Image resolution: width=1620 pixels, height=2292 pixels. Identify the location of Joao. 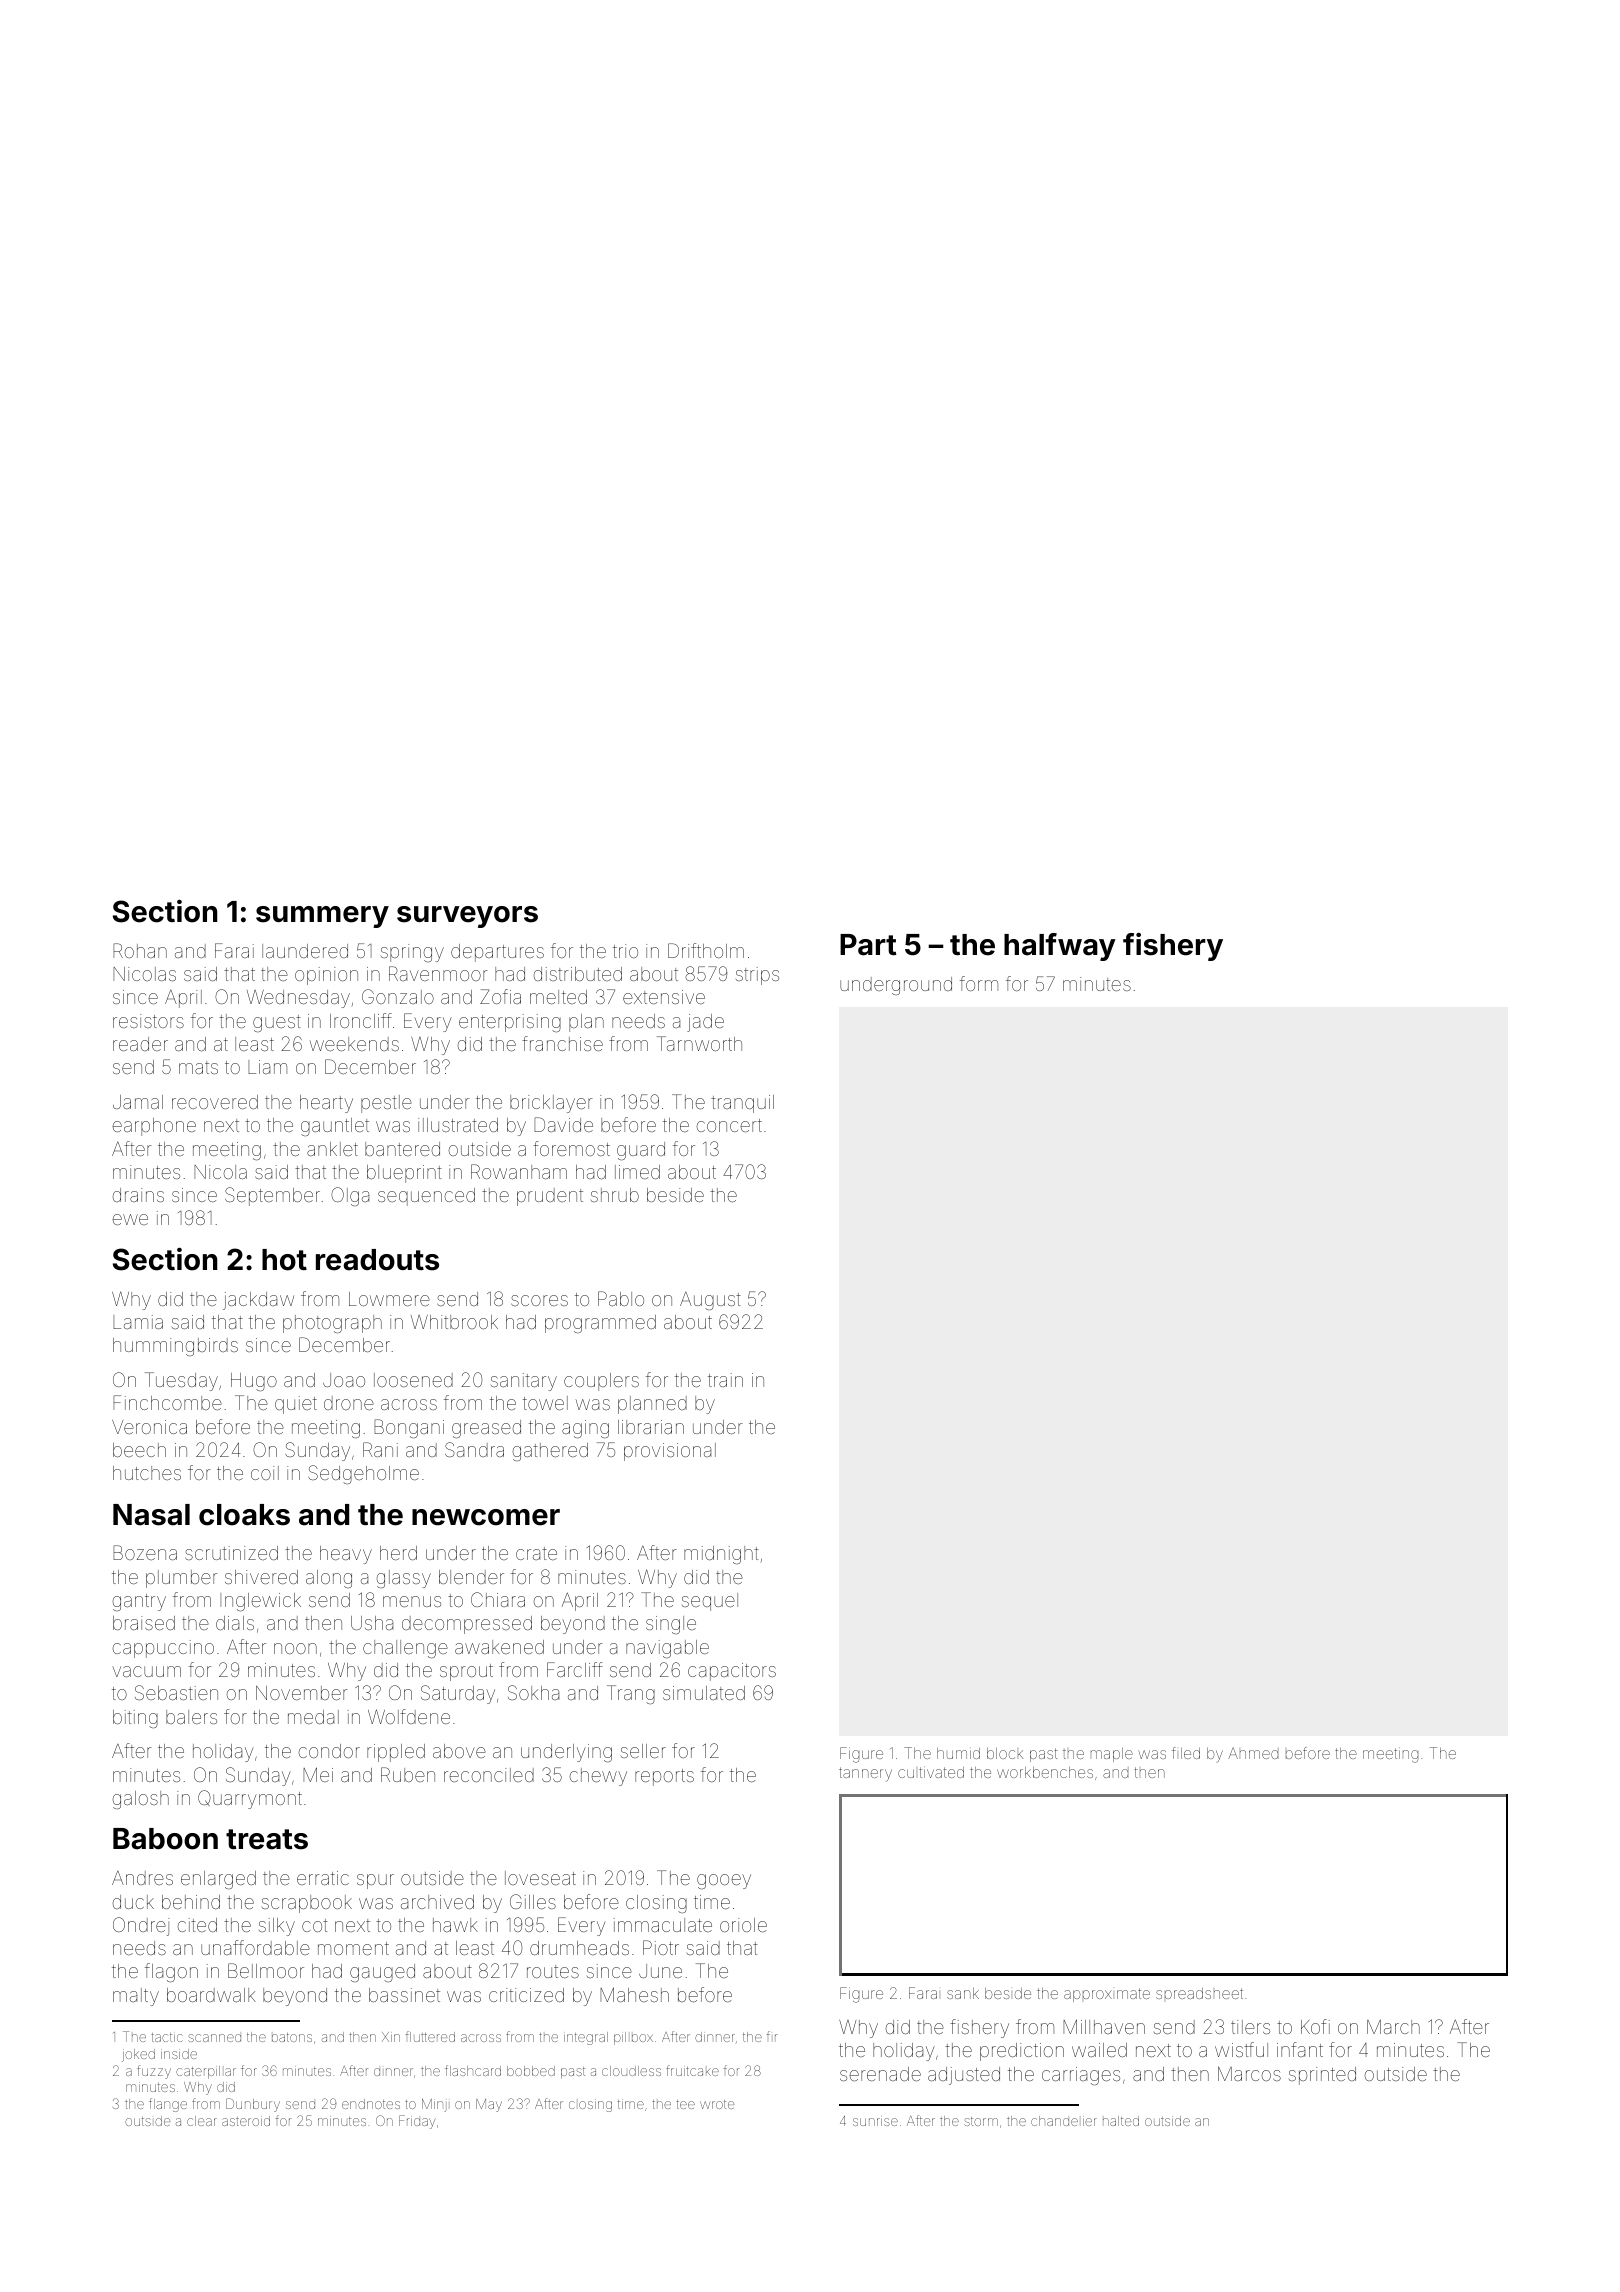
(344, 1380).
